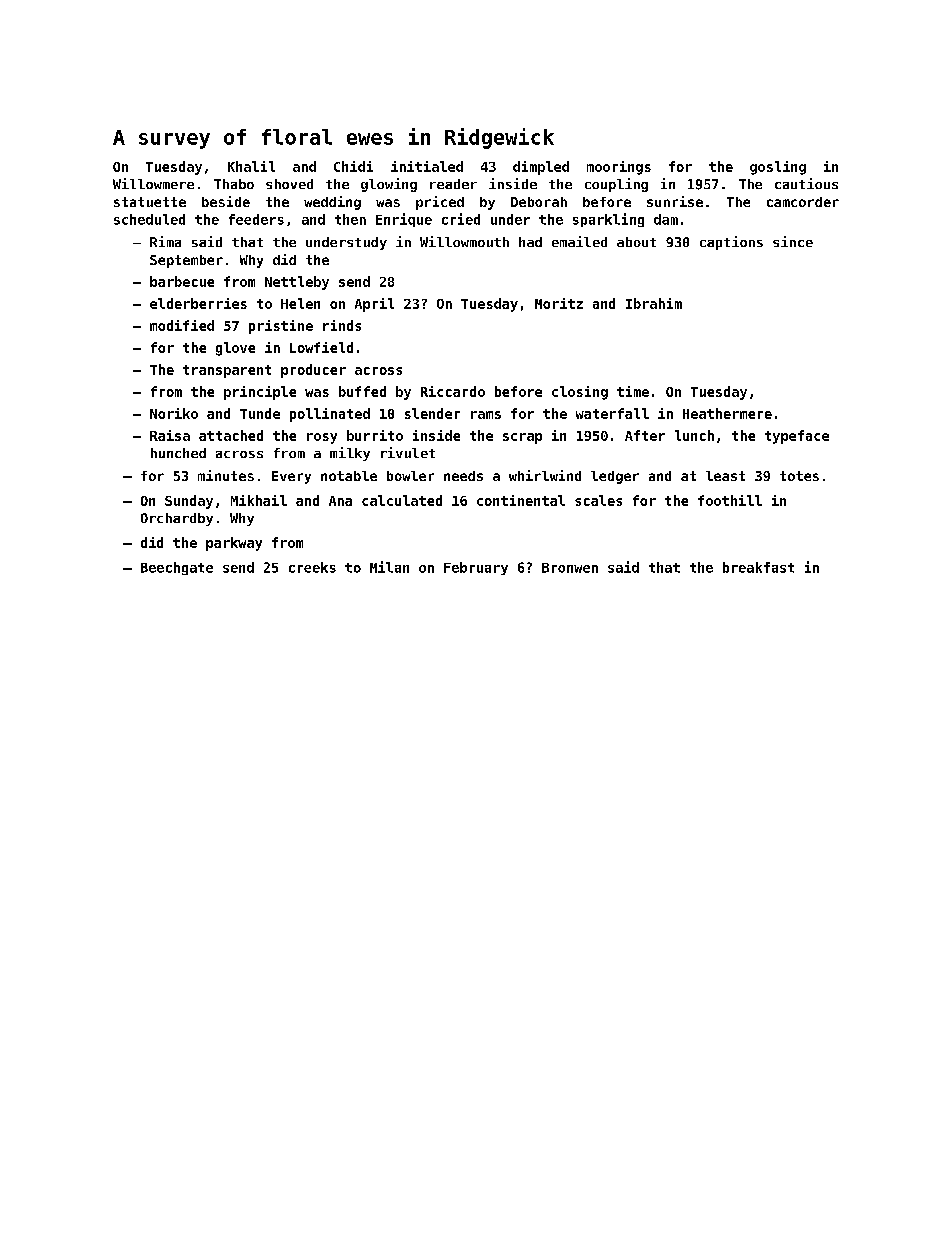  Describe the element at coordinates (727, 413) in the page. I see `Heathermere` at that location.
